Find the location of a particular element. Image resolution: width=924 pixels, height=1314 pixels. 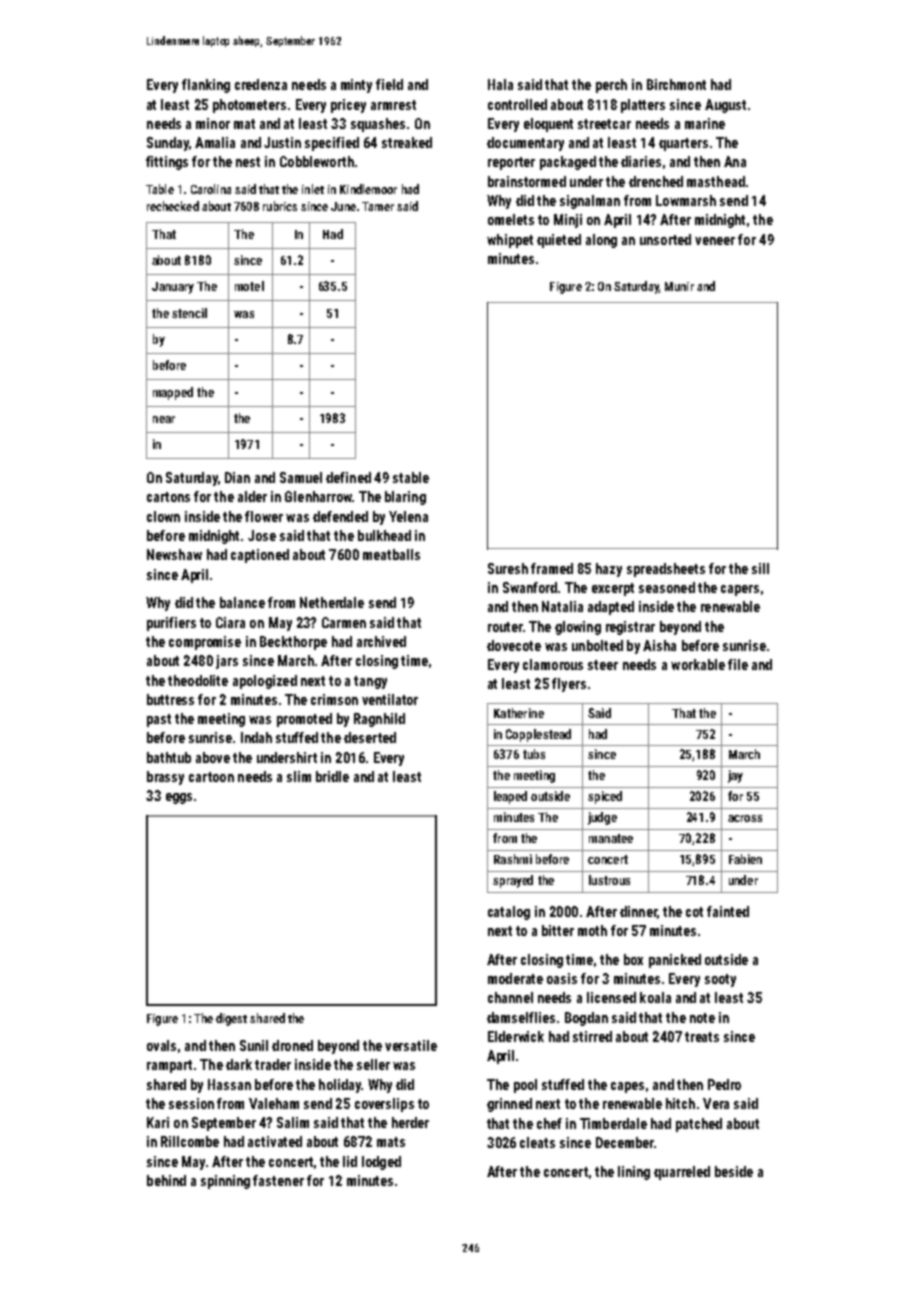

lodged is located at coordinates (381, 1163).
